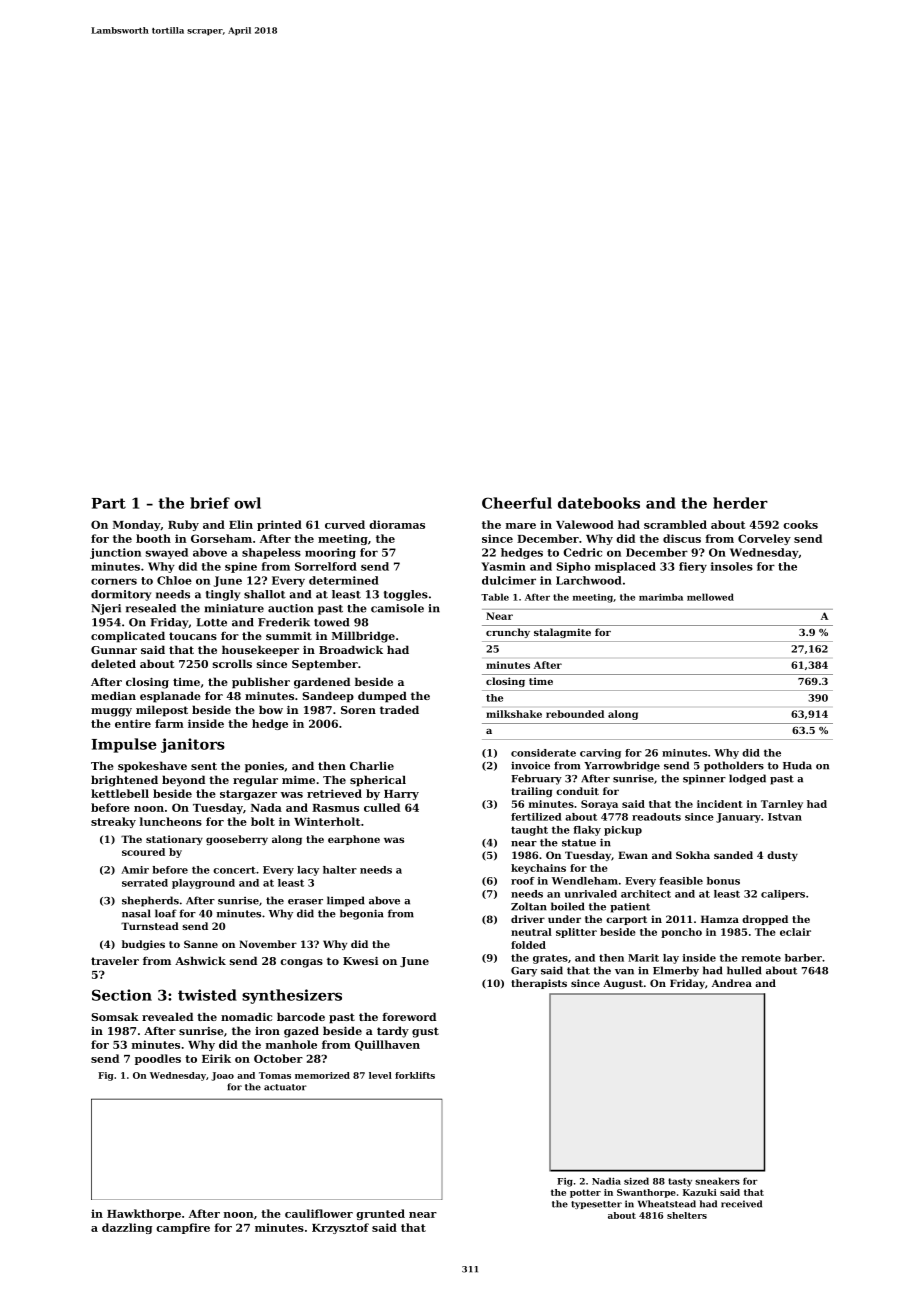 Image resolution: width=924 pixels, height=1308 pixels. Describe the element at coordinates (340, 1228) in the screenshot. I see `Krzysztof` at that location.
